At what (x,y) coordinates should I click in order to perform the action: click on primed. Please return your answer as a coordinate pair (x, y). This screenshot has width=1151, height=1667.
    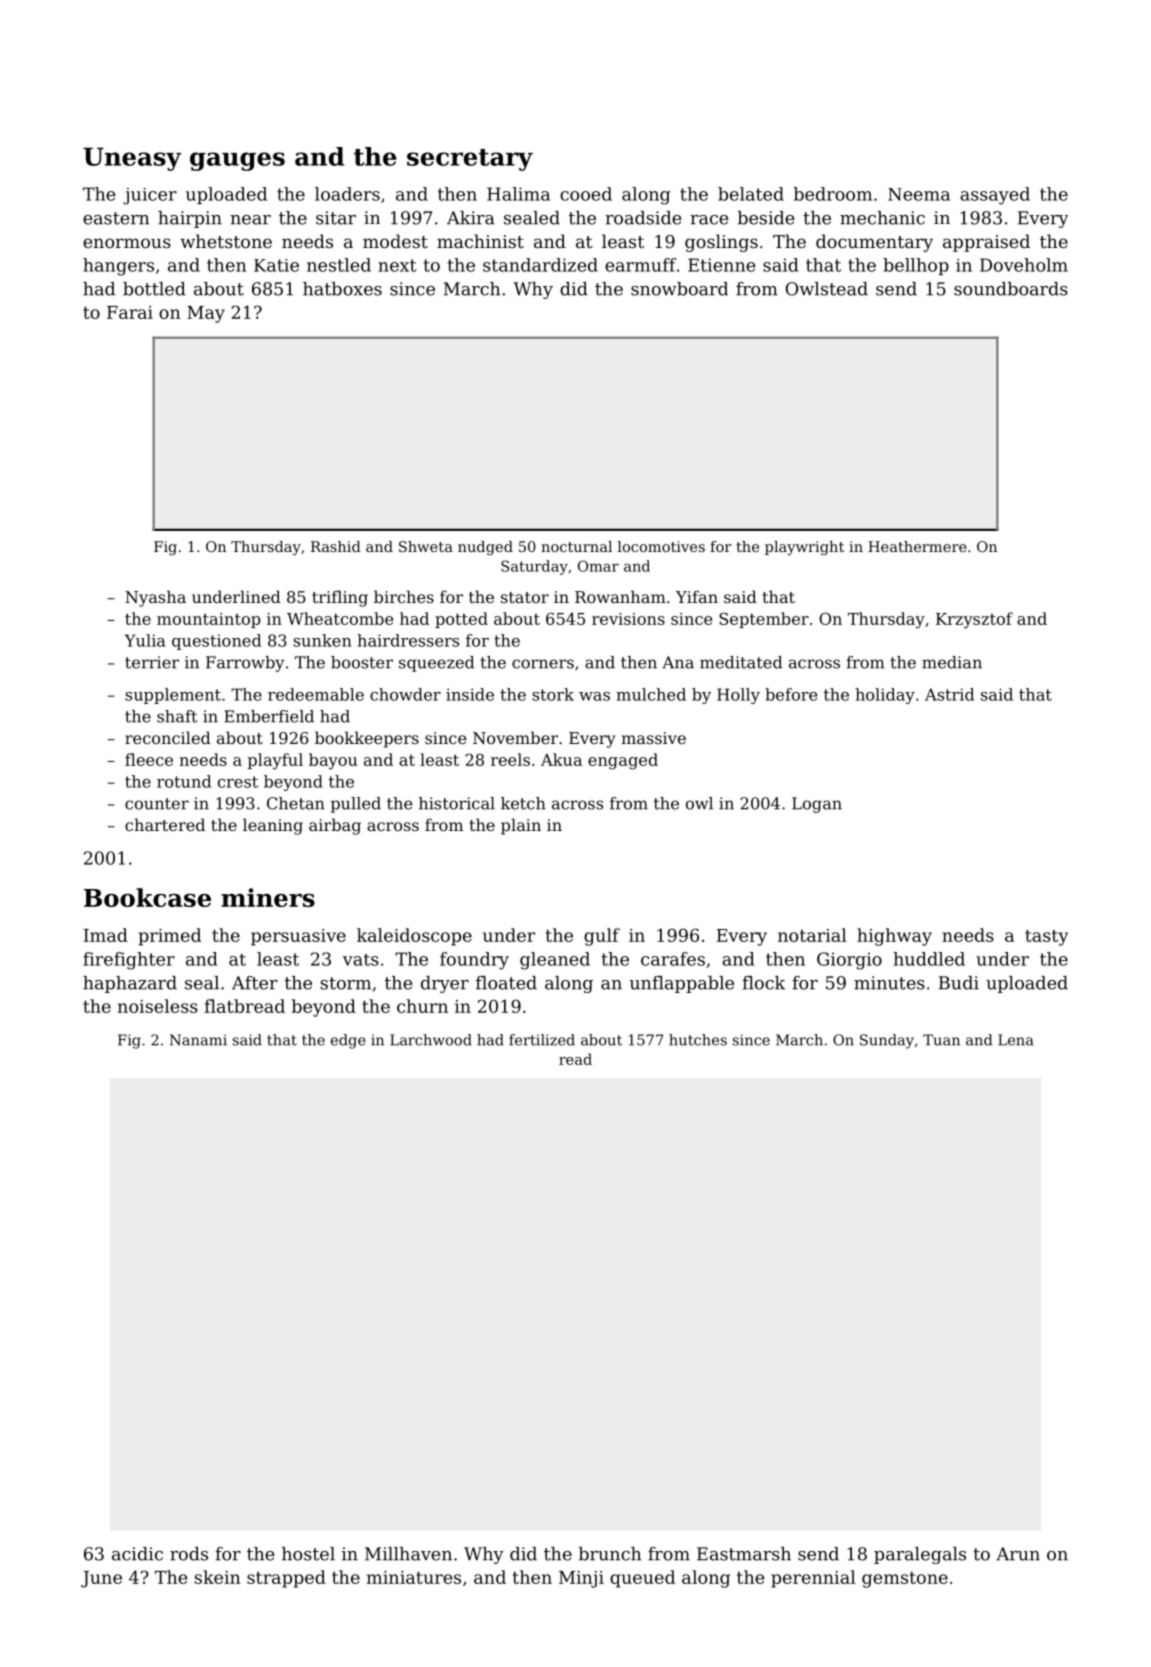
    Looking at the image, I should click on (170, 937).
